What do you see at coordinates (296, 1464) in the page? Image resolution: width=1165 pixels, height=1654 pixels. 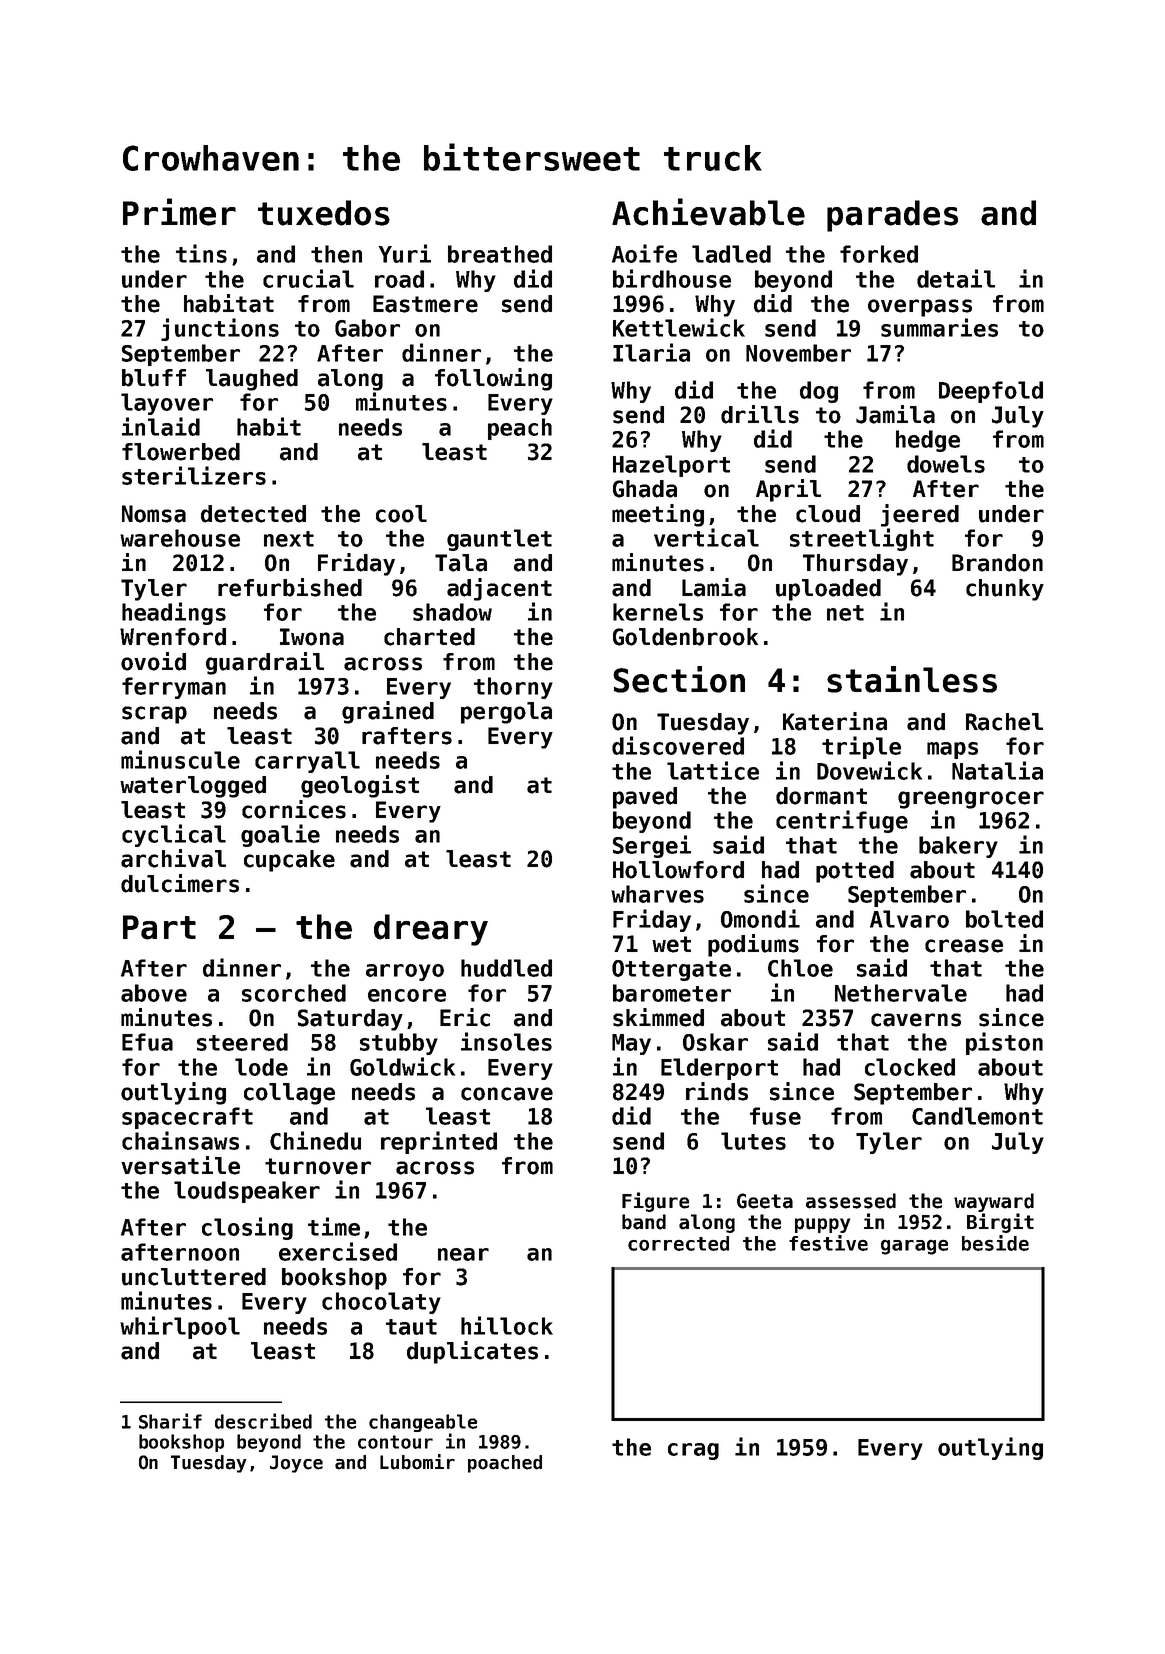 I see `Joyce` at bounding box center [296, 1464].
